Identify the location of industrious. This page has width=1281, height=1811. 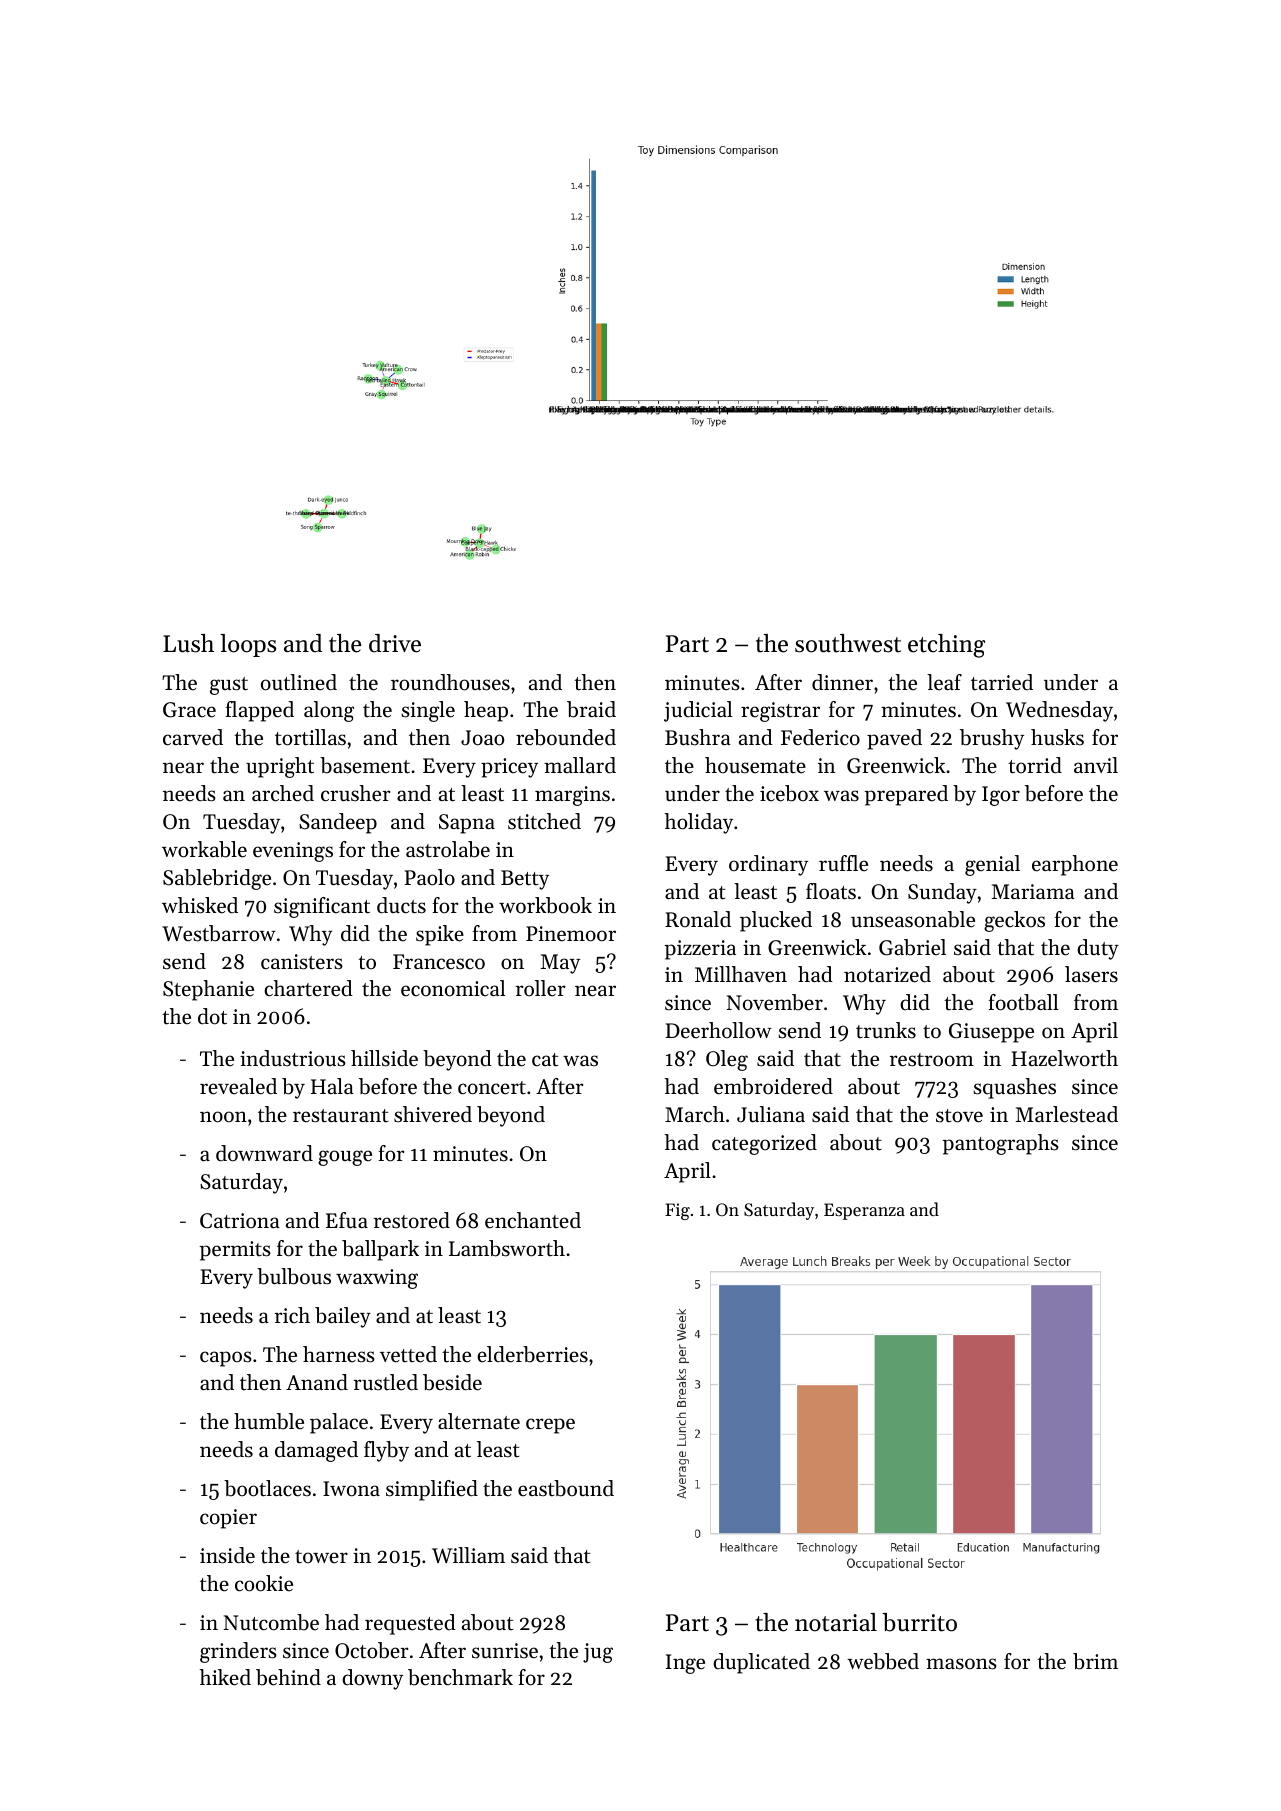
(293, 1058).
